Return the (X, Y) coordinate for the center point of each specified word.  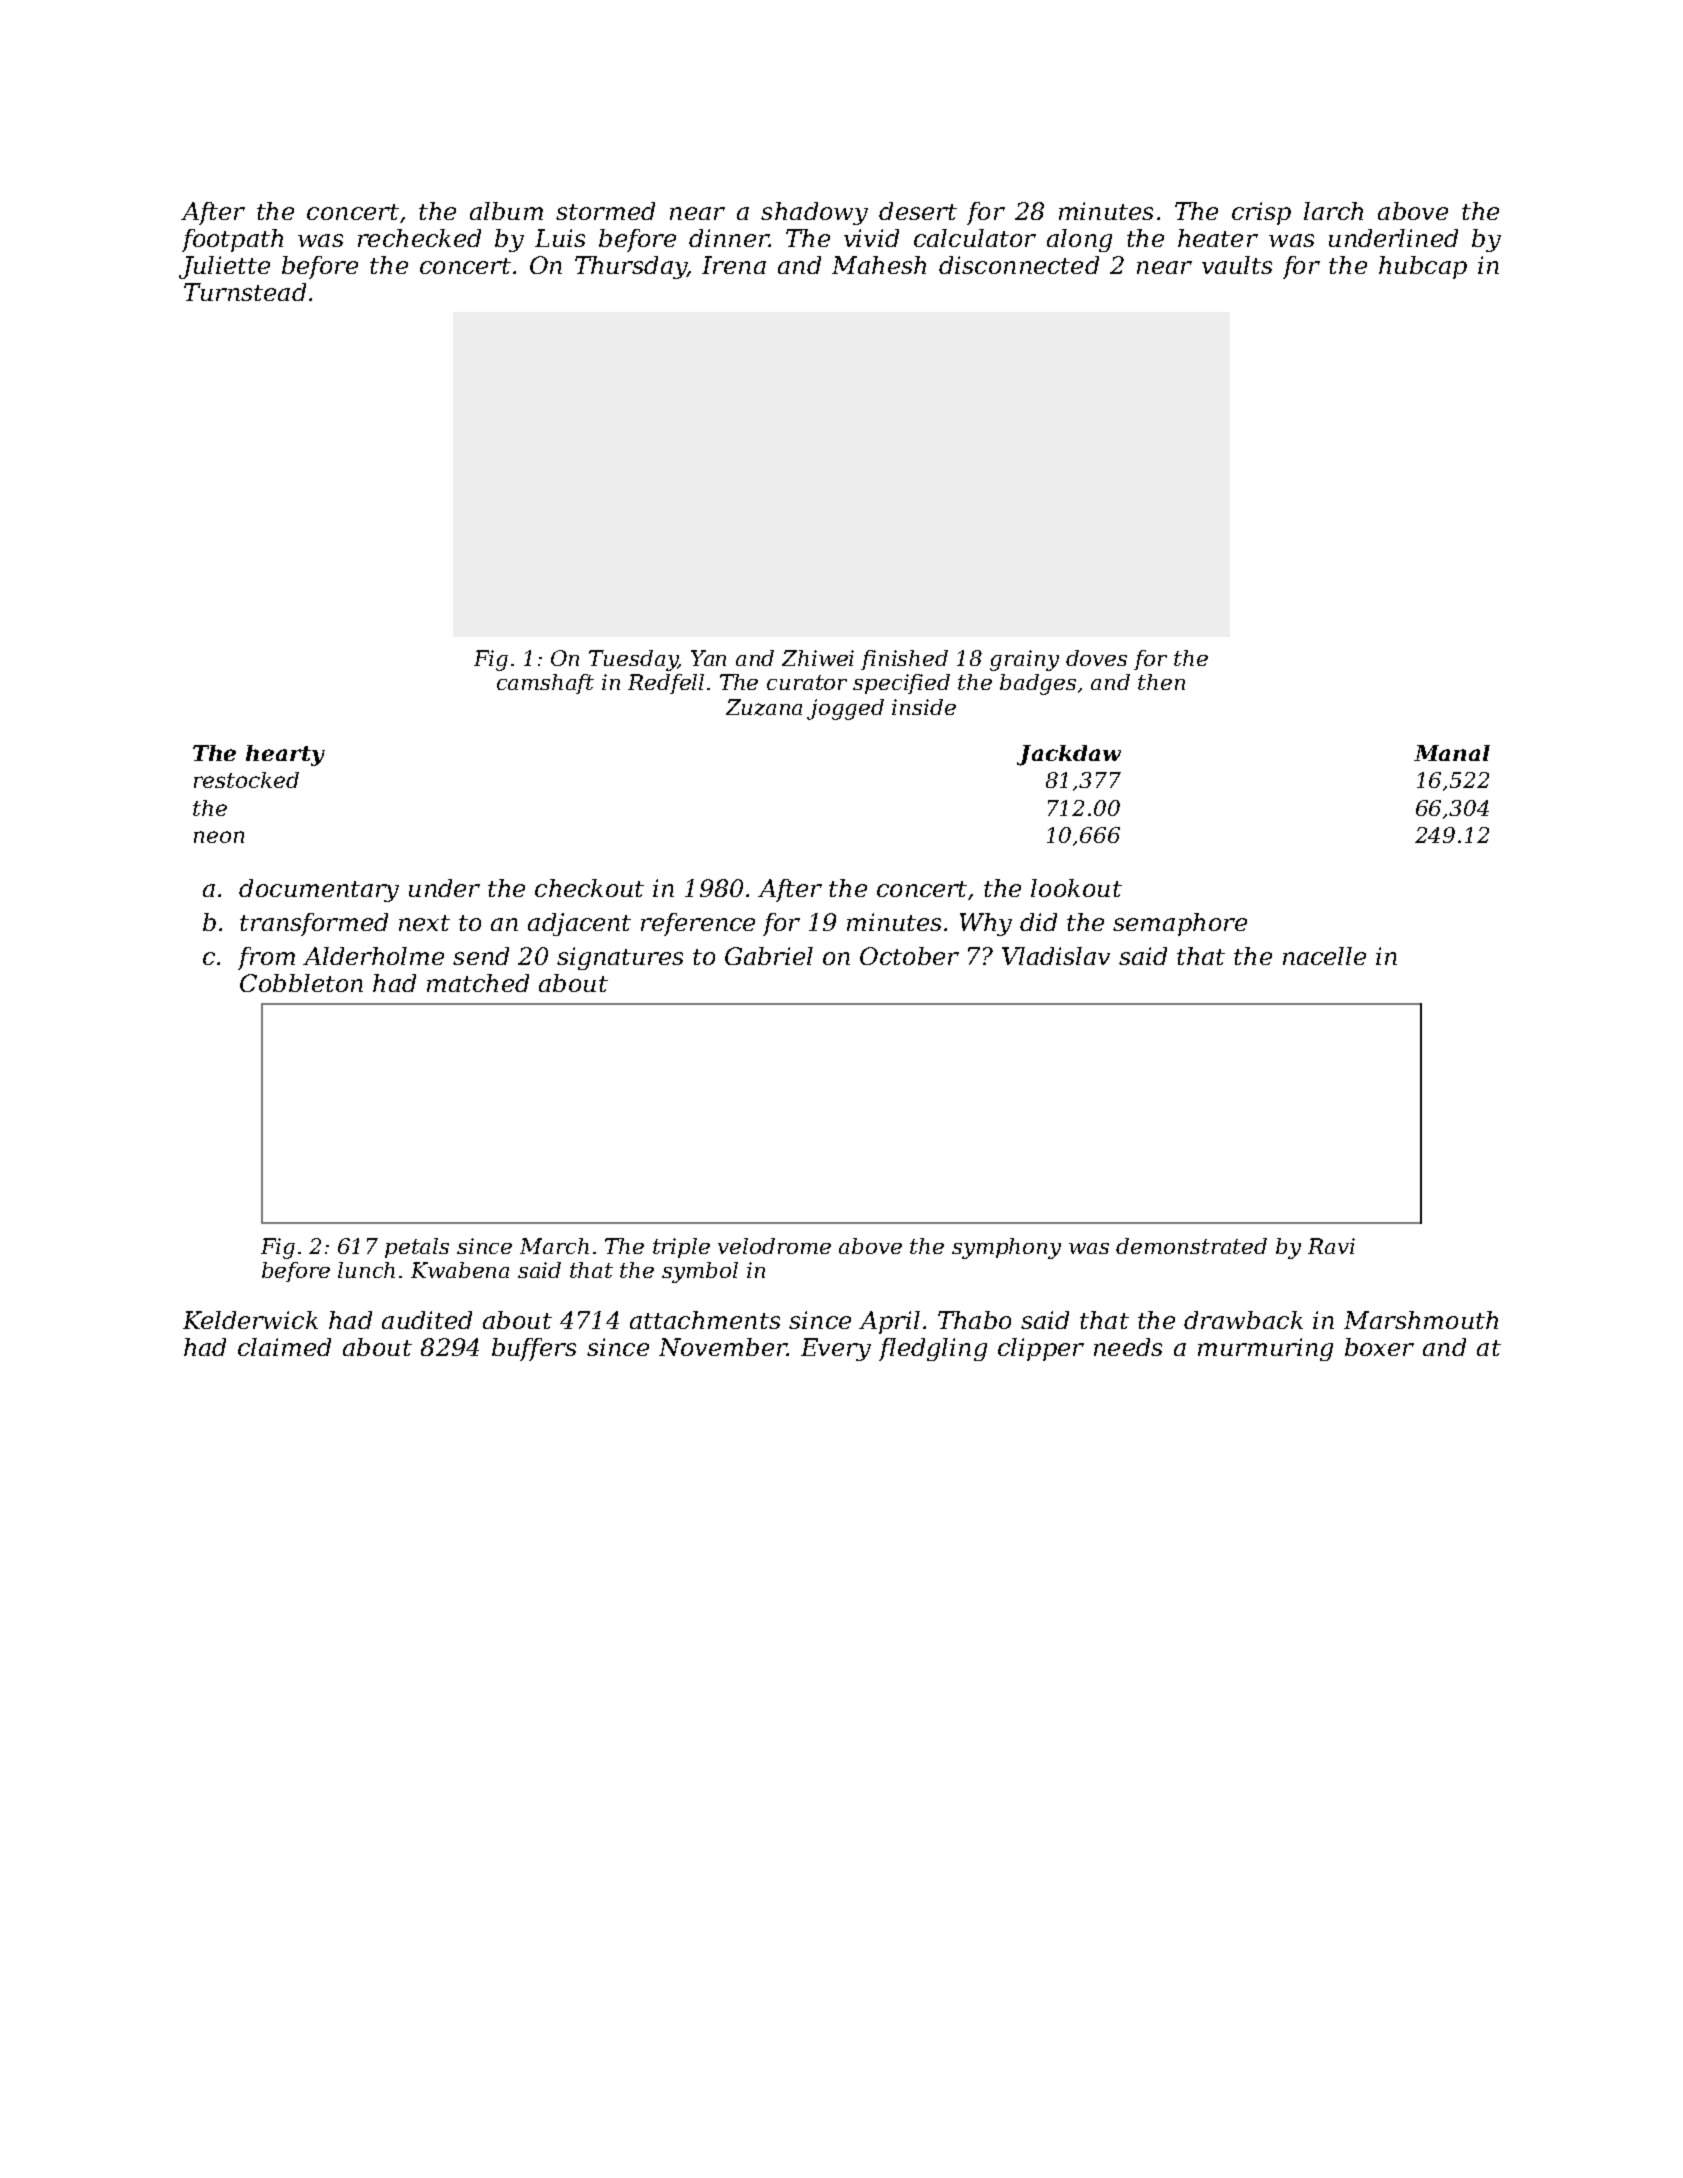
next (424, 923)
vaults (1237, 265)
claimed (284, 1347)
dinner (729, 238)
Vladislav (1056, 956)
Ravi (1331, 1246)
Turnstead (245, 292)
